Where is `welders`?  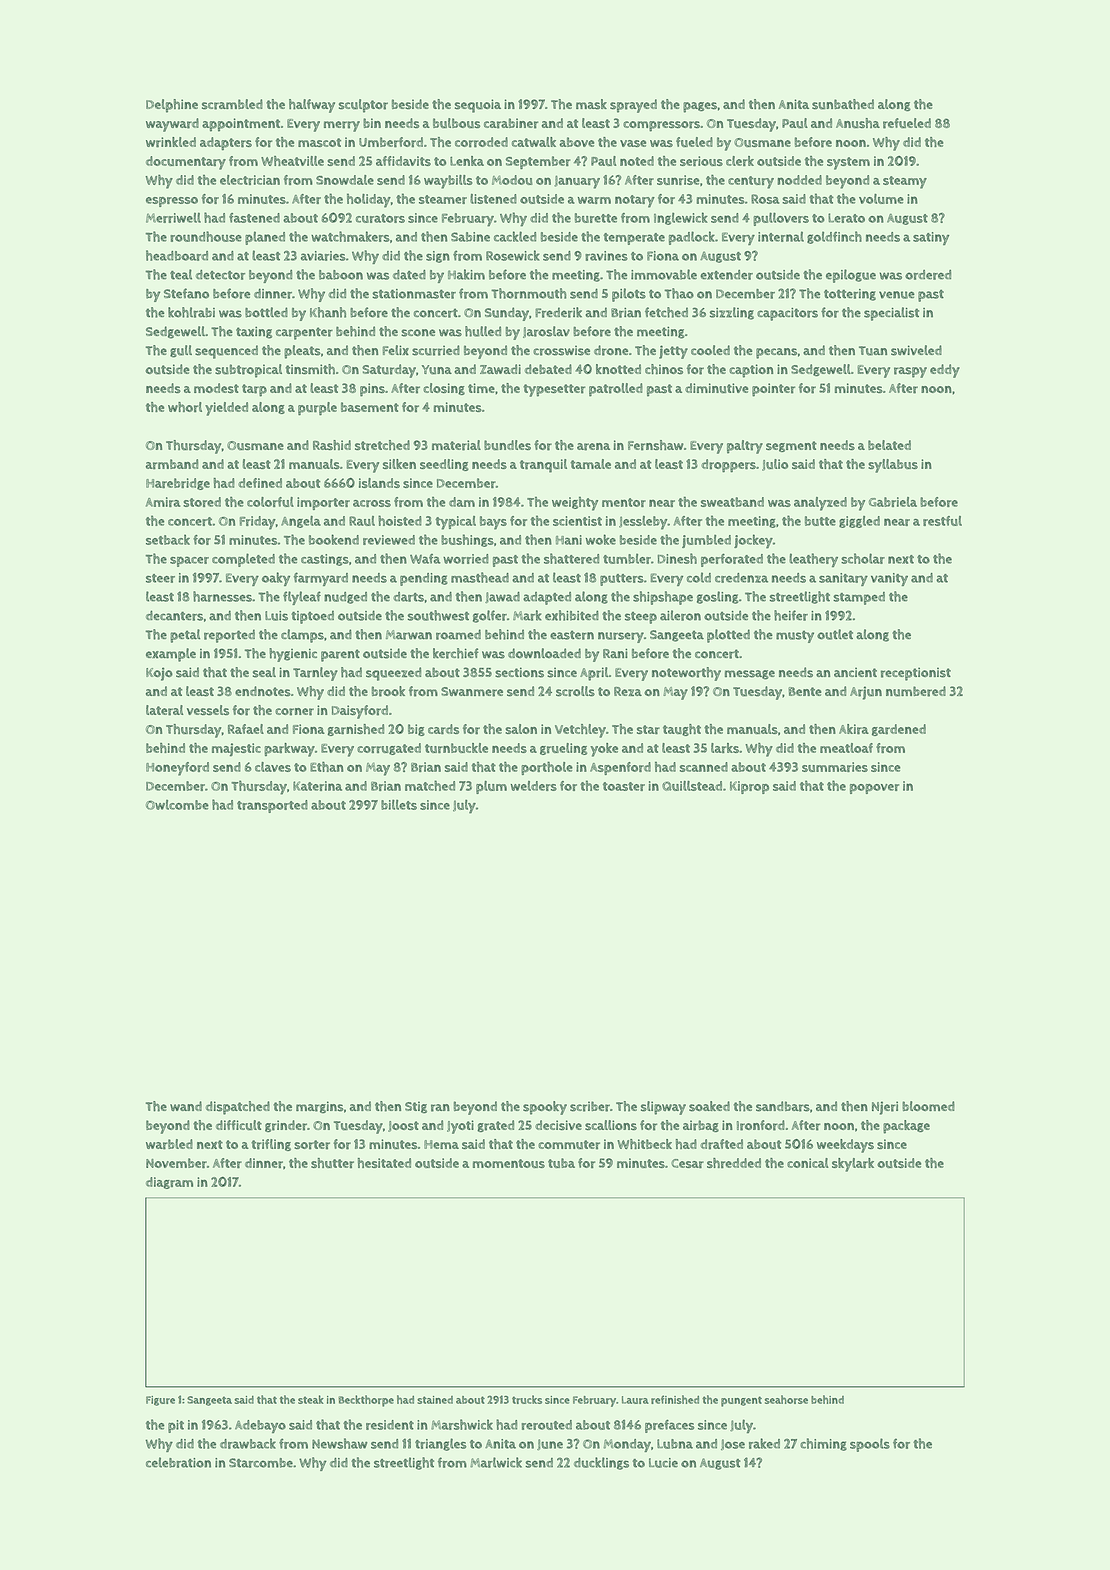 welders is located at coordinates (534, 786).
